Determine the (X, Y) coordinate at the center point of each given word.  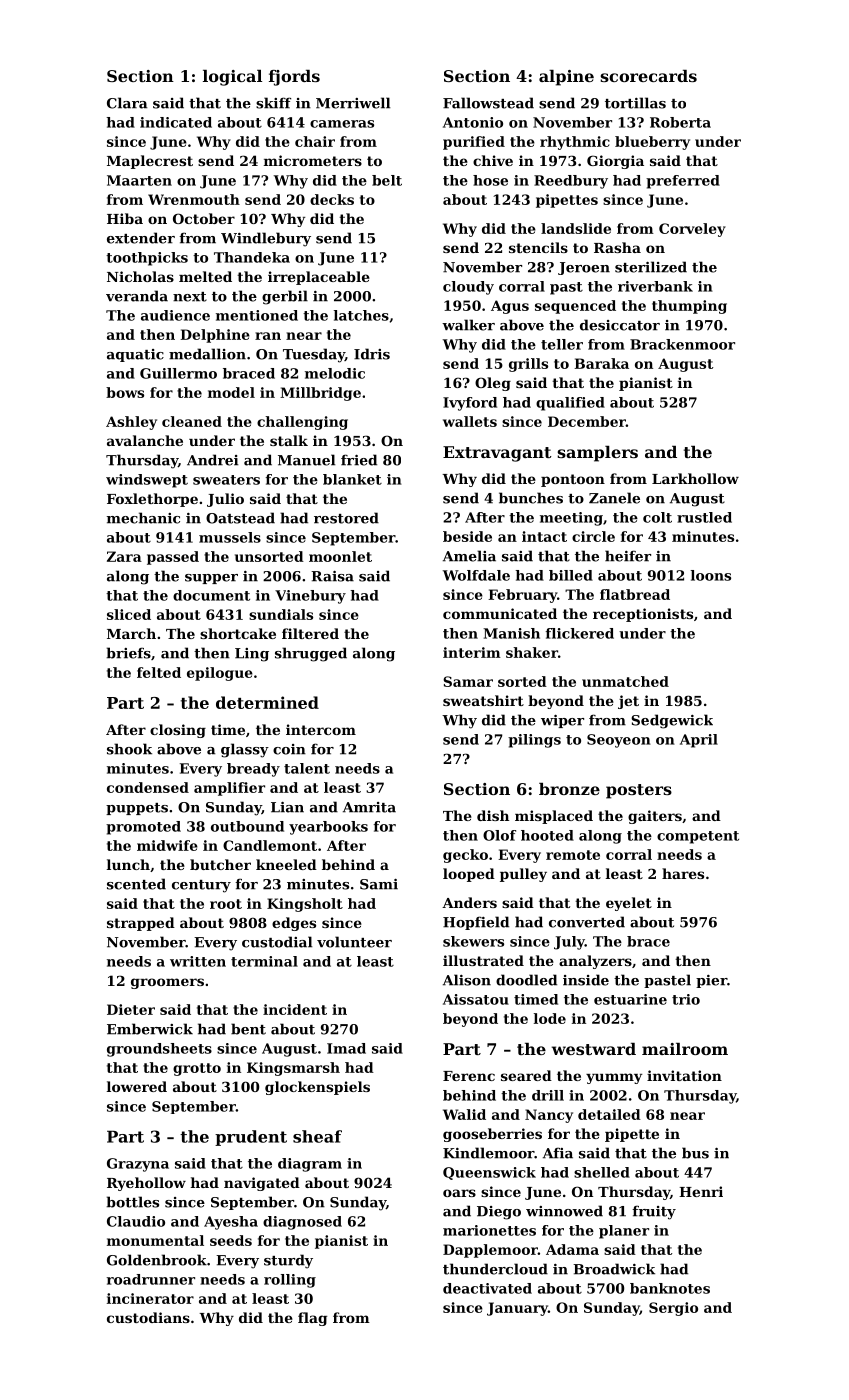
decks (332, 199)
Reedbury (571, 182)
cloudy (468, 288)
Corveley (692, 230)
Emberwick (150, 1029)
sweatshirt (483, 700)
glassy (245, 750)
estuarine (630, 999)
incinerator (150, 1298)
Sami (379, 884)
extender (141, 238)
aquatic (135, 355)
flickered (580, 633)
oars (459, 1193)
